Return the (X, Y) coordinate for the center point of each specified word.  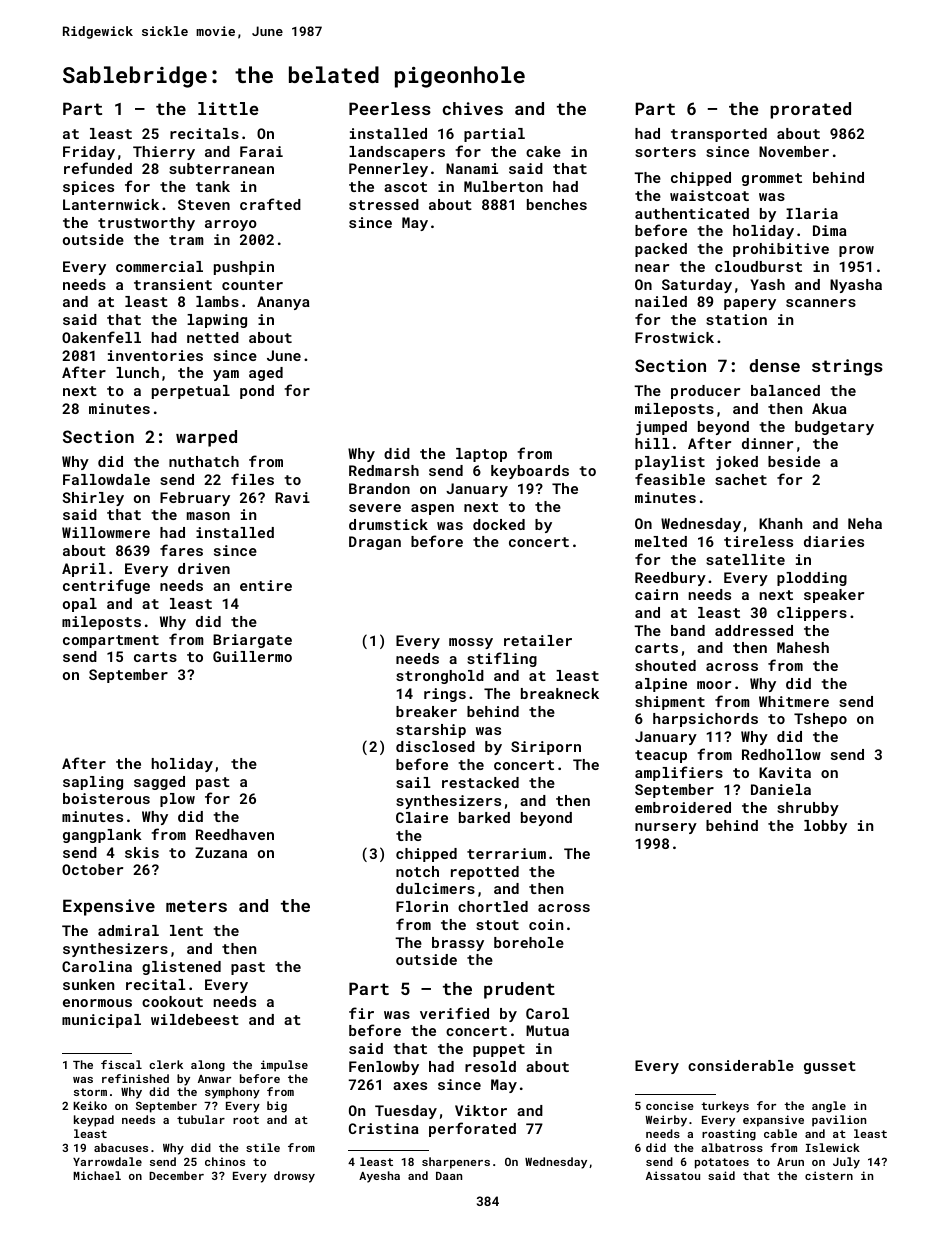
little (228, 108)
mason (208, 516)
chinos (225, 1161)
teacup (661, 756)
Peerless (390, 108)
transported (719, 135)
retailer (538, 640)
